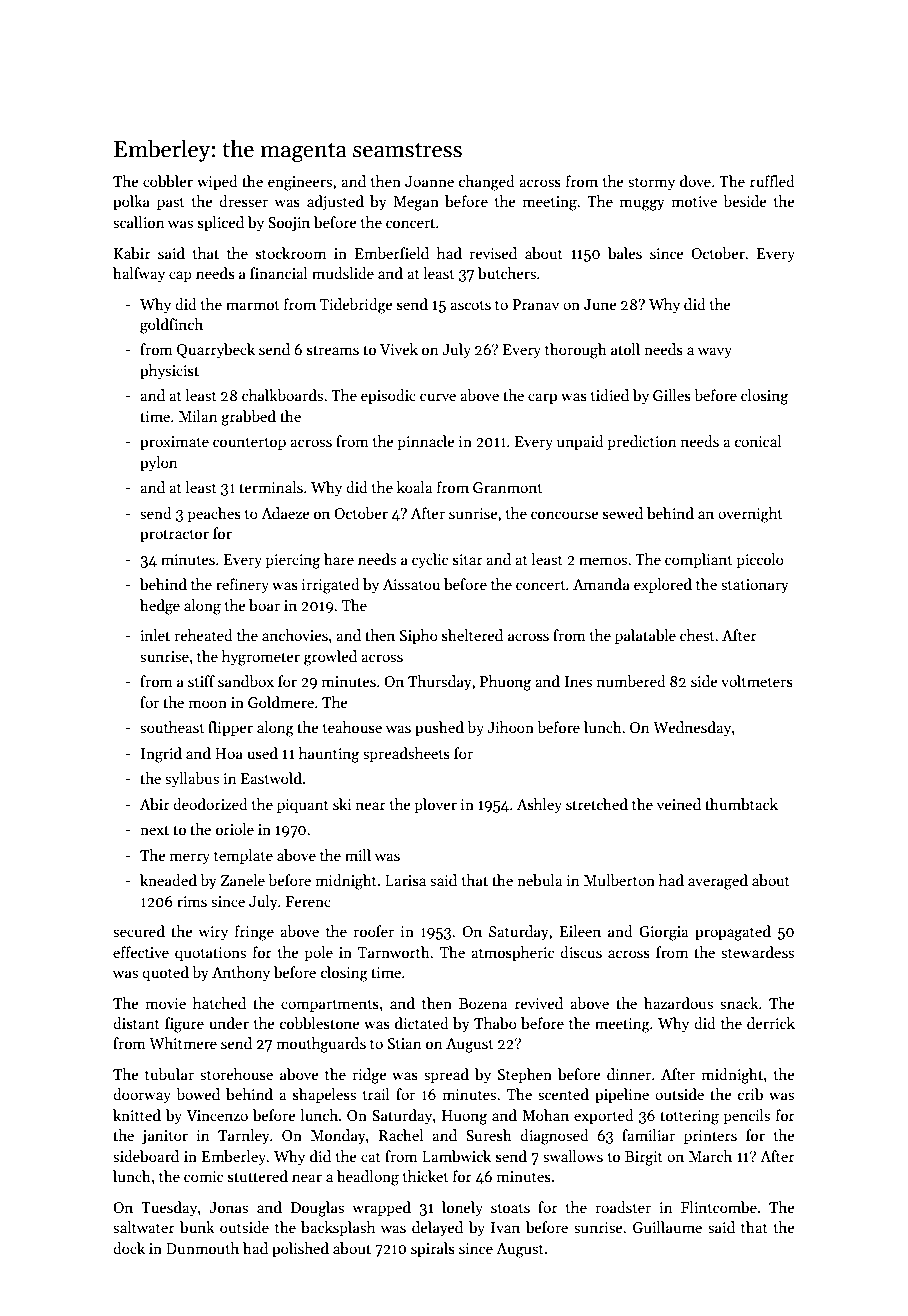 This document has width=908, height=1316. I want to click on numbered, so click(631, 681).
